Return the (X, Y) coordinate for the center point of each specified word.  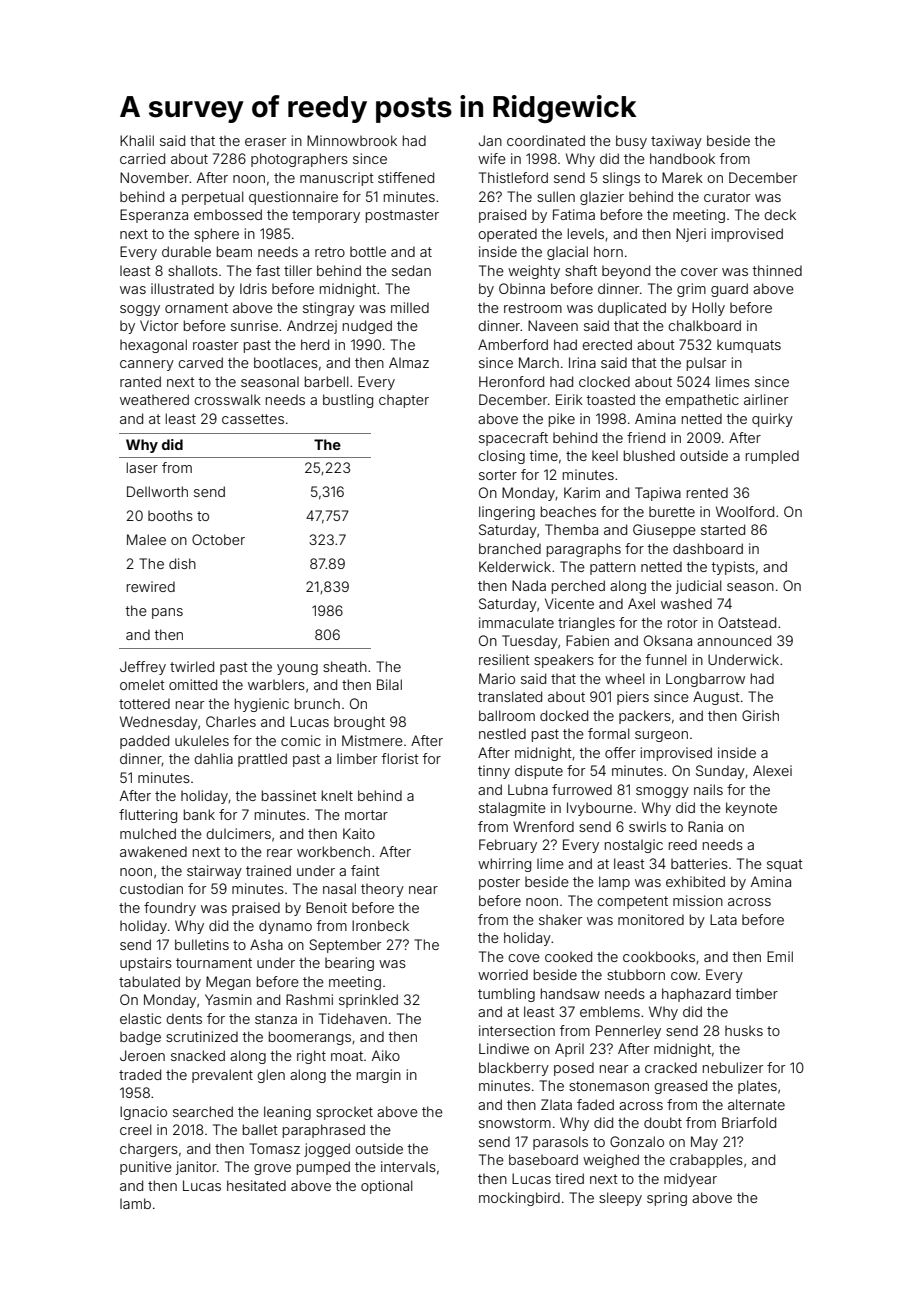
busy (631, 142)
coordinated (546, 140)
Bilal (389, 684)
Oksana (668, 640)
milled (410, 307)
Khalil (137, 140)
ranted (140, 381)
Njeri (691, 235)
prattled (262, 760)
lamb (135, 1203)
